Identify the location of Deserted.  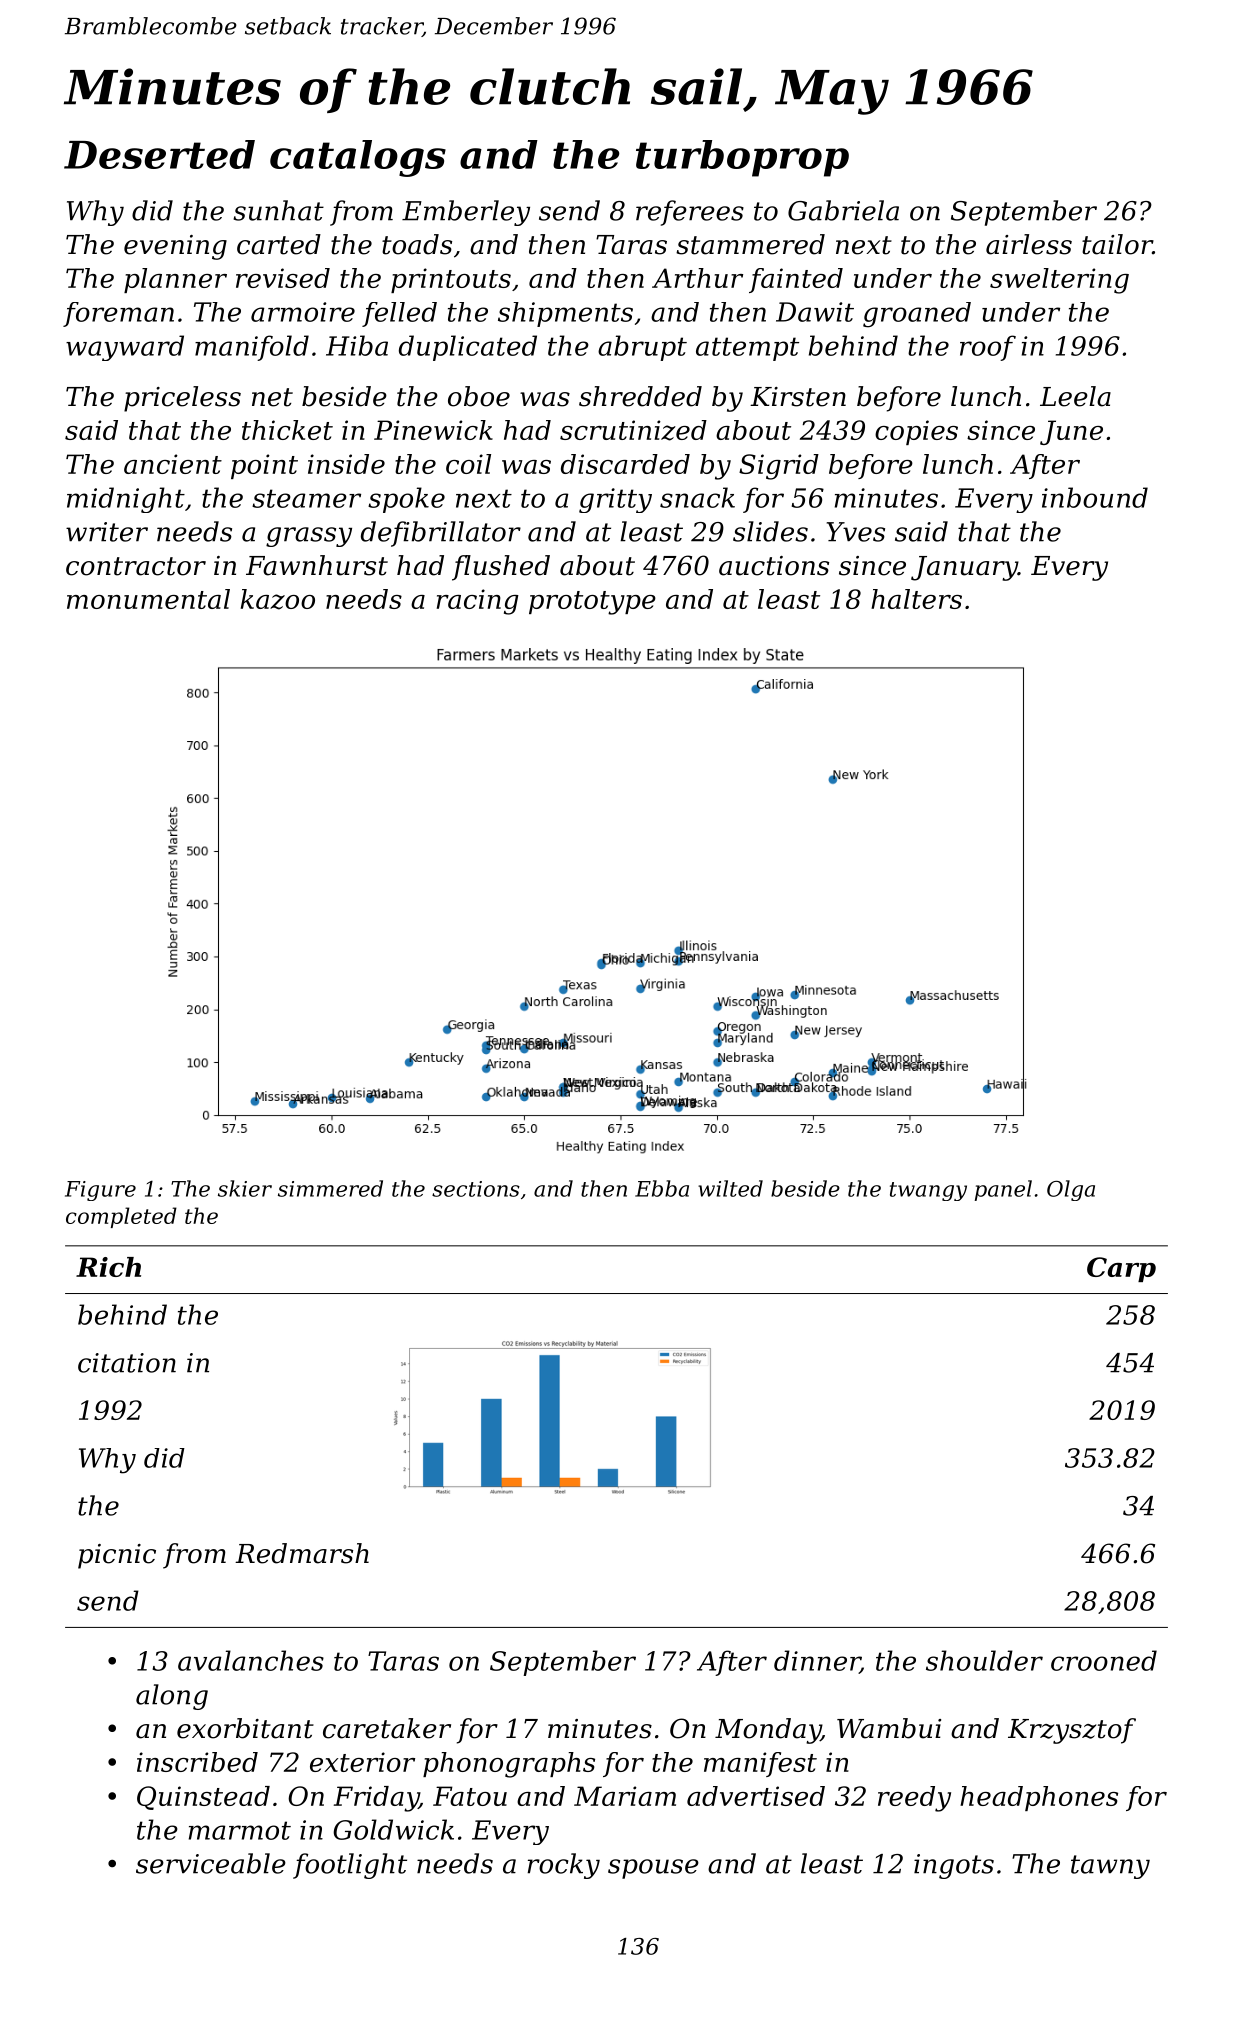
(159, 154).
